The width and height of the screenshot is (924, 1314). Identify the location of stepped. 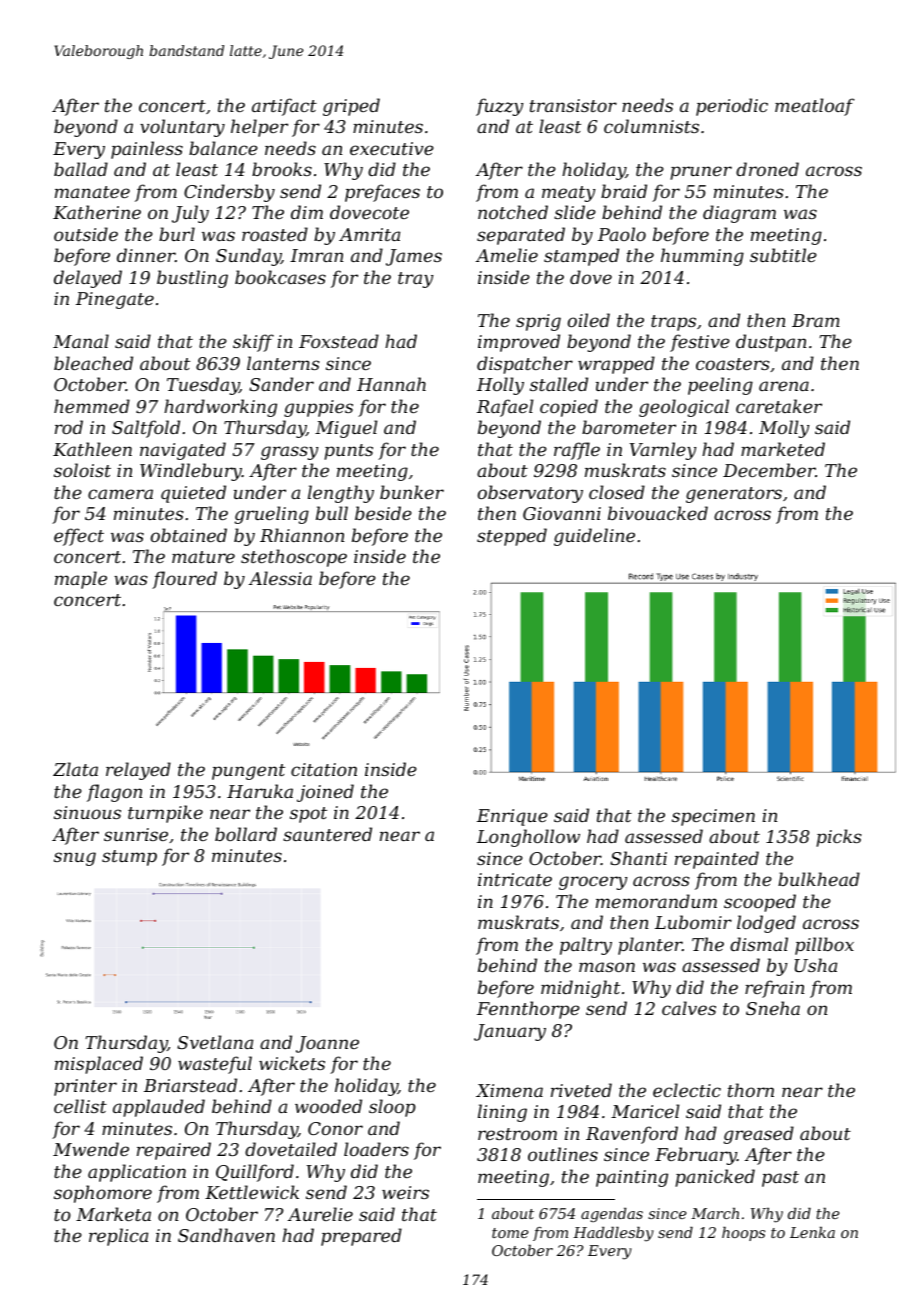
(512, 537).
